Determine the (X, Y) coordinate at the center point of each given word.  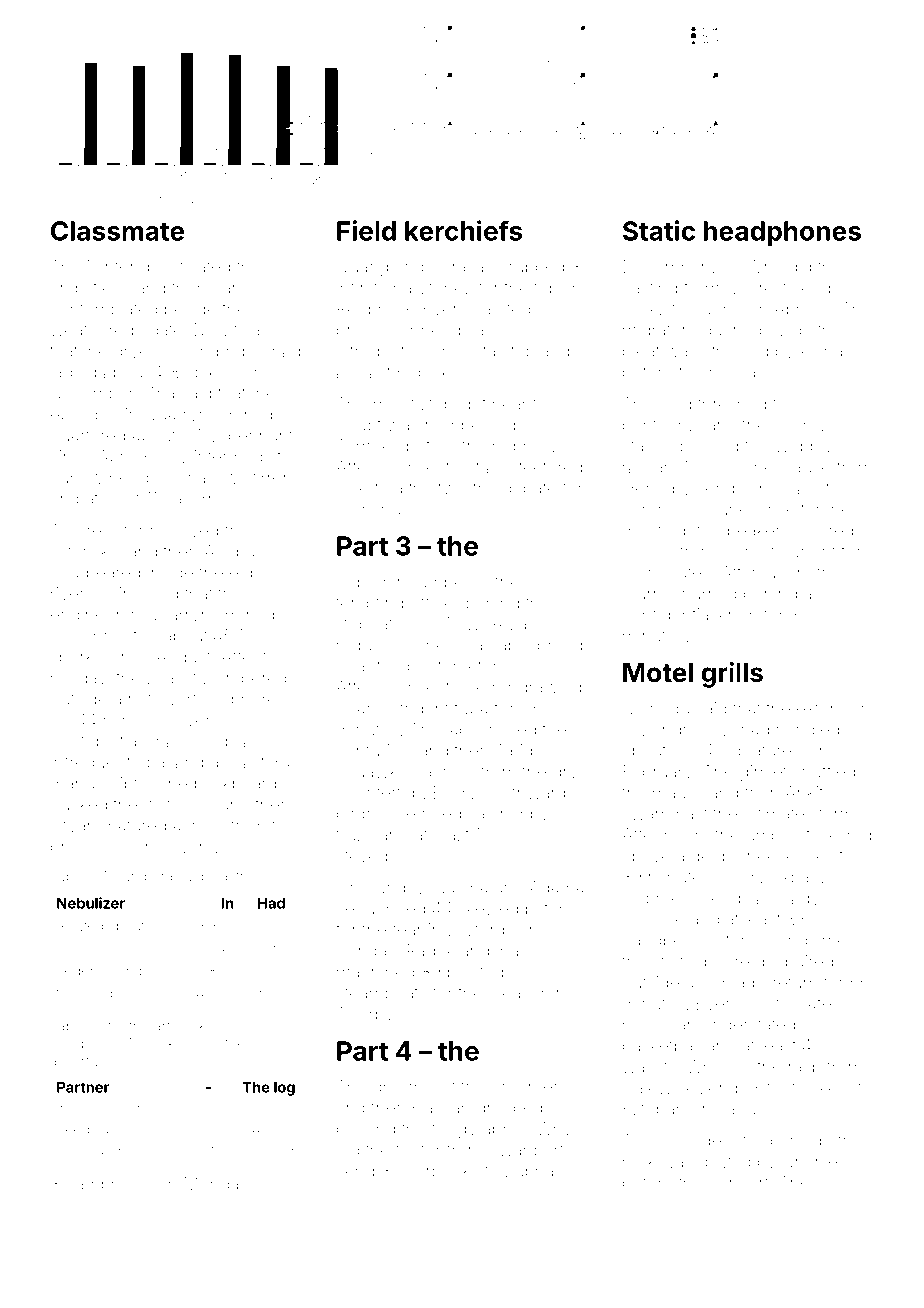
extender (831, 708)
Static (659, 230)
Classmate (117, 231)
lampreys (108, 1185)
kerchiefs (463, 230)
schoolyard (170, 848)
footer (418, 1149)
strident (421, 708)
